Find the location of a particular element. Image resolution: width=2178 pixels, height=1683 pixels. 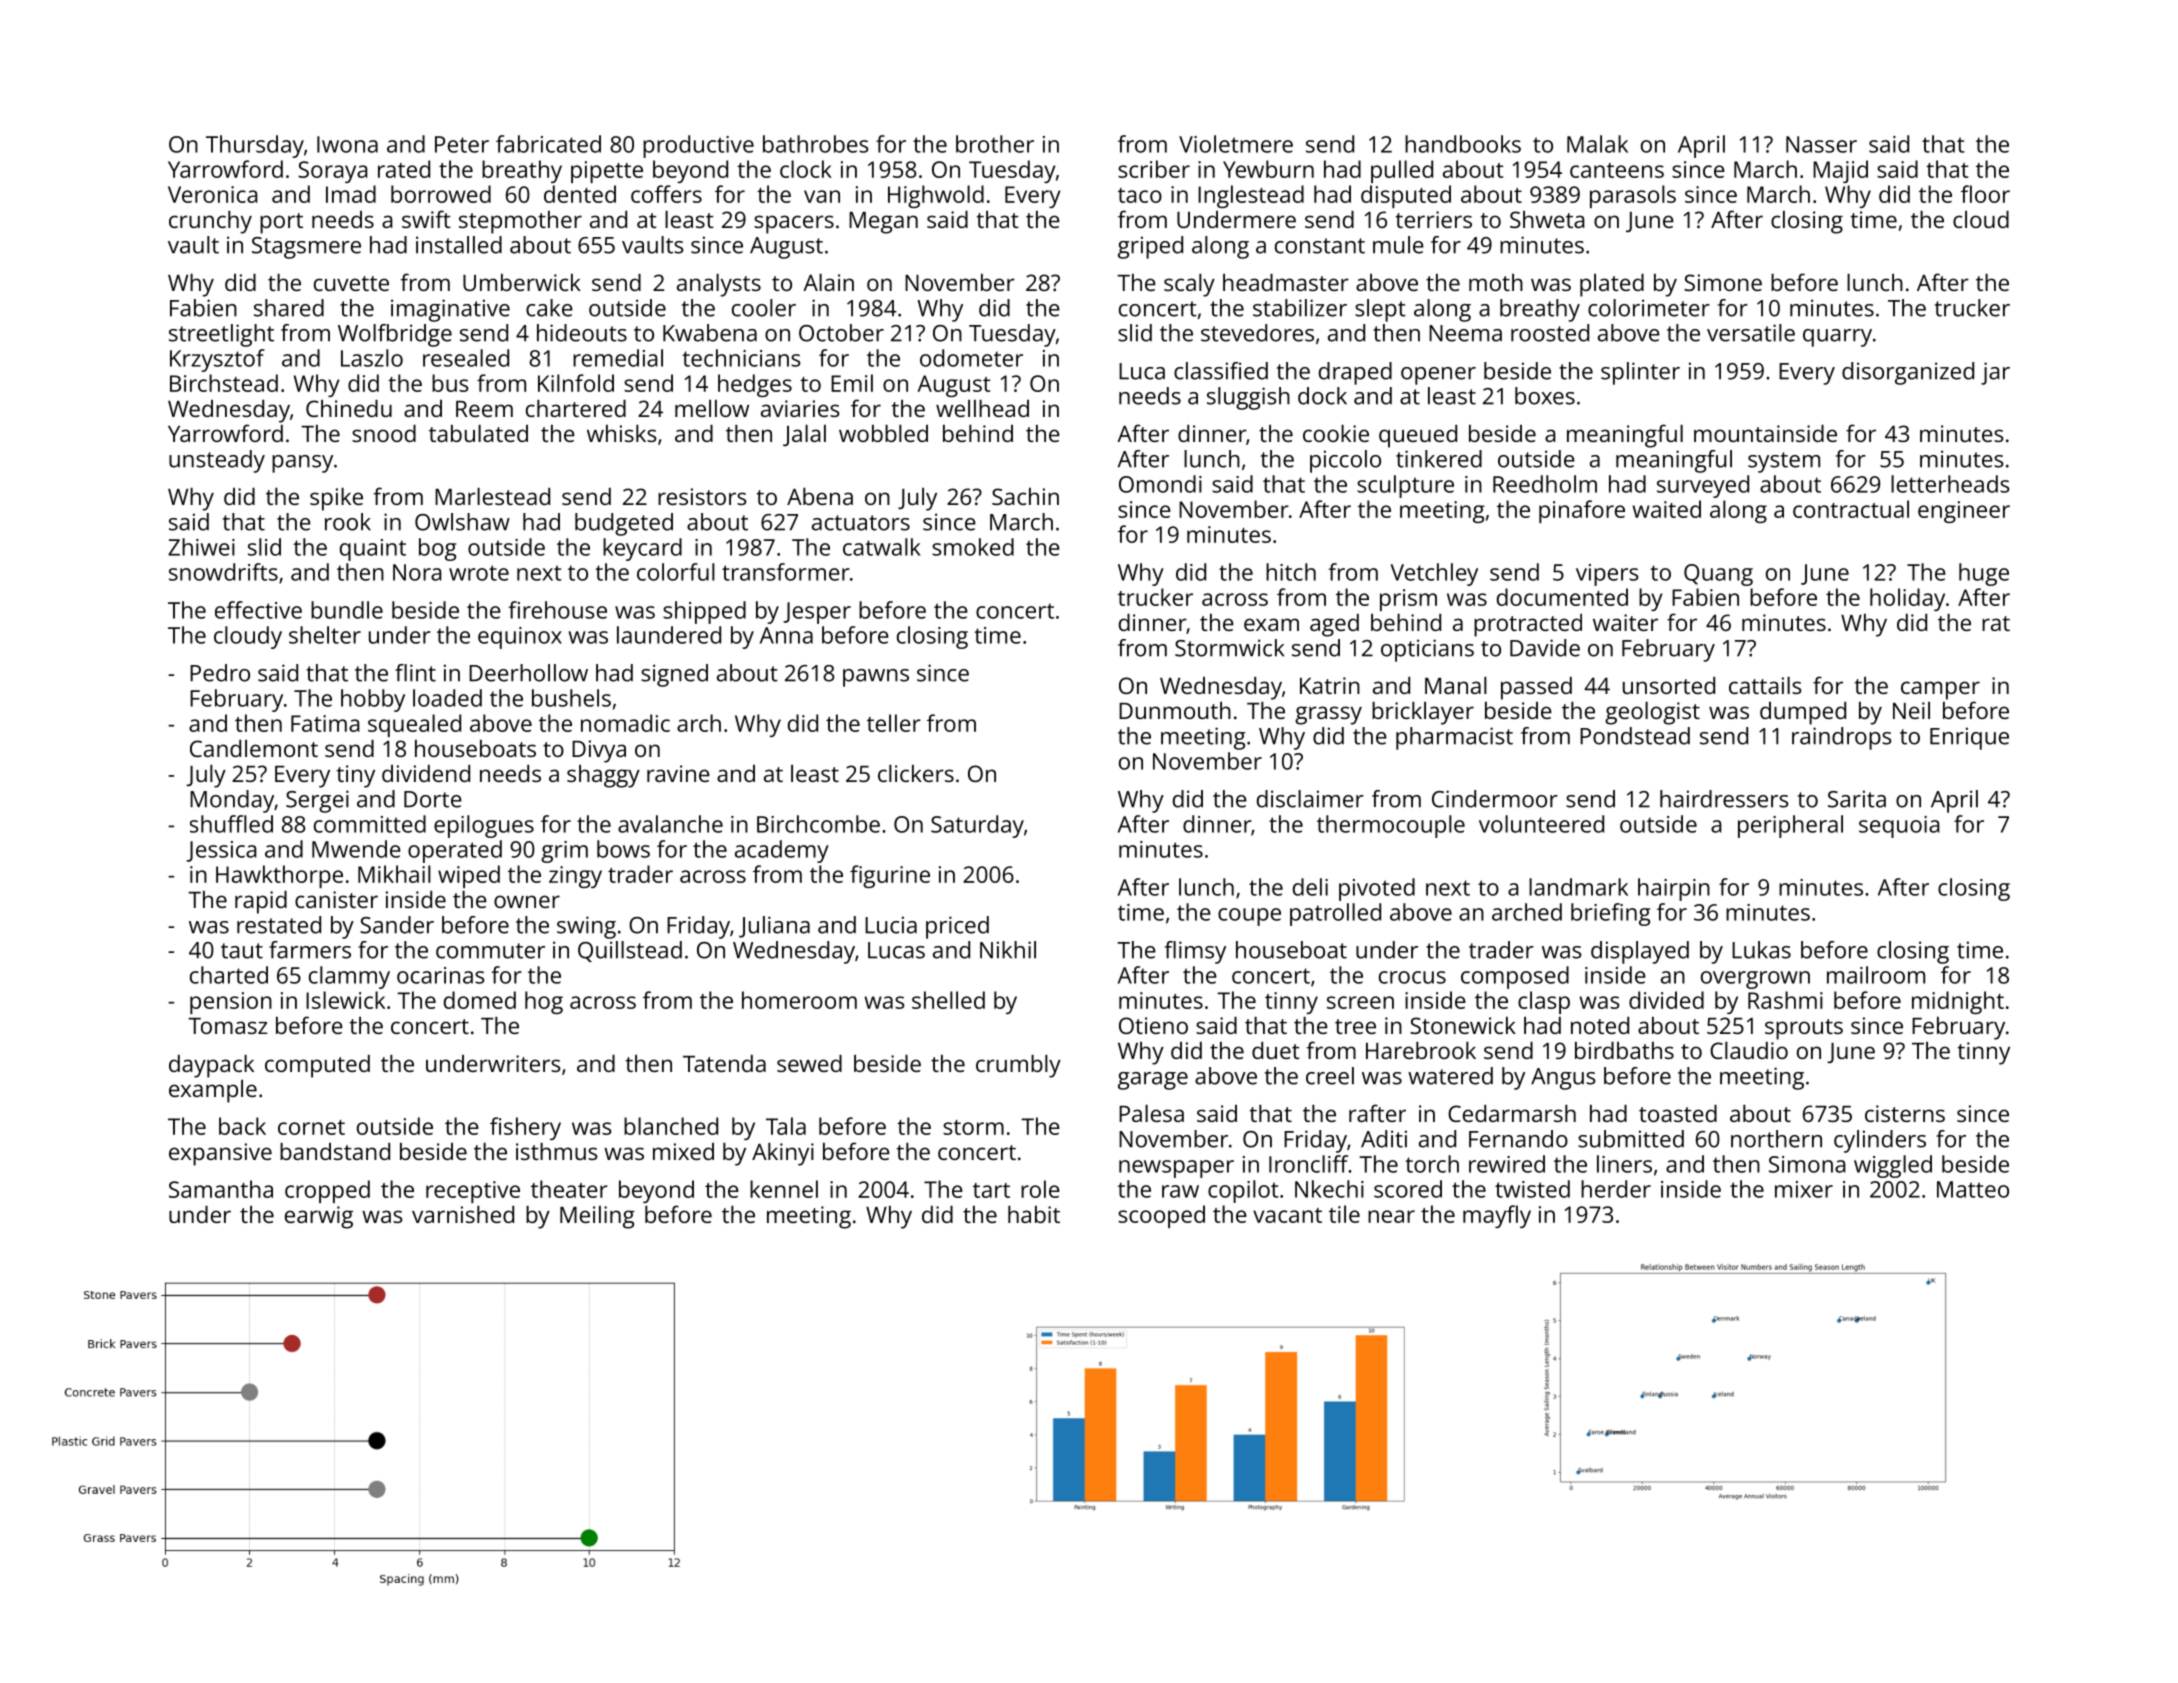

Yewburn is located at coordinates (1268, 169).
